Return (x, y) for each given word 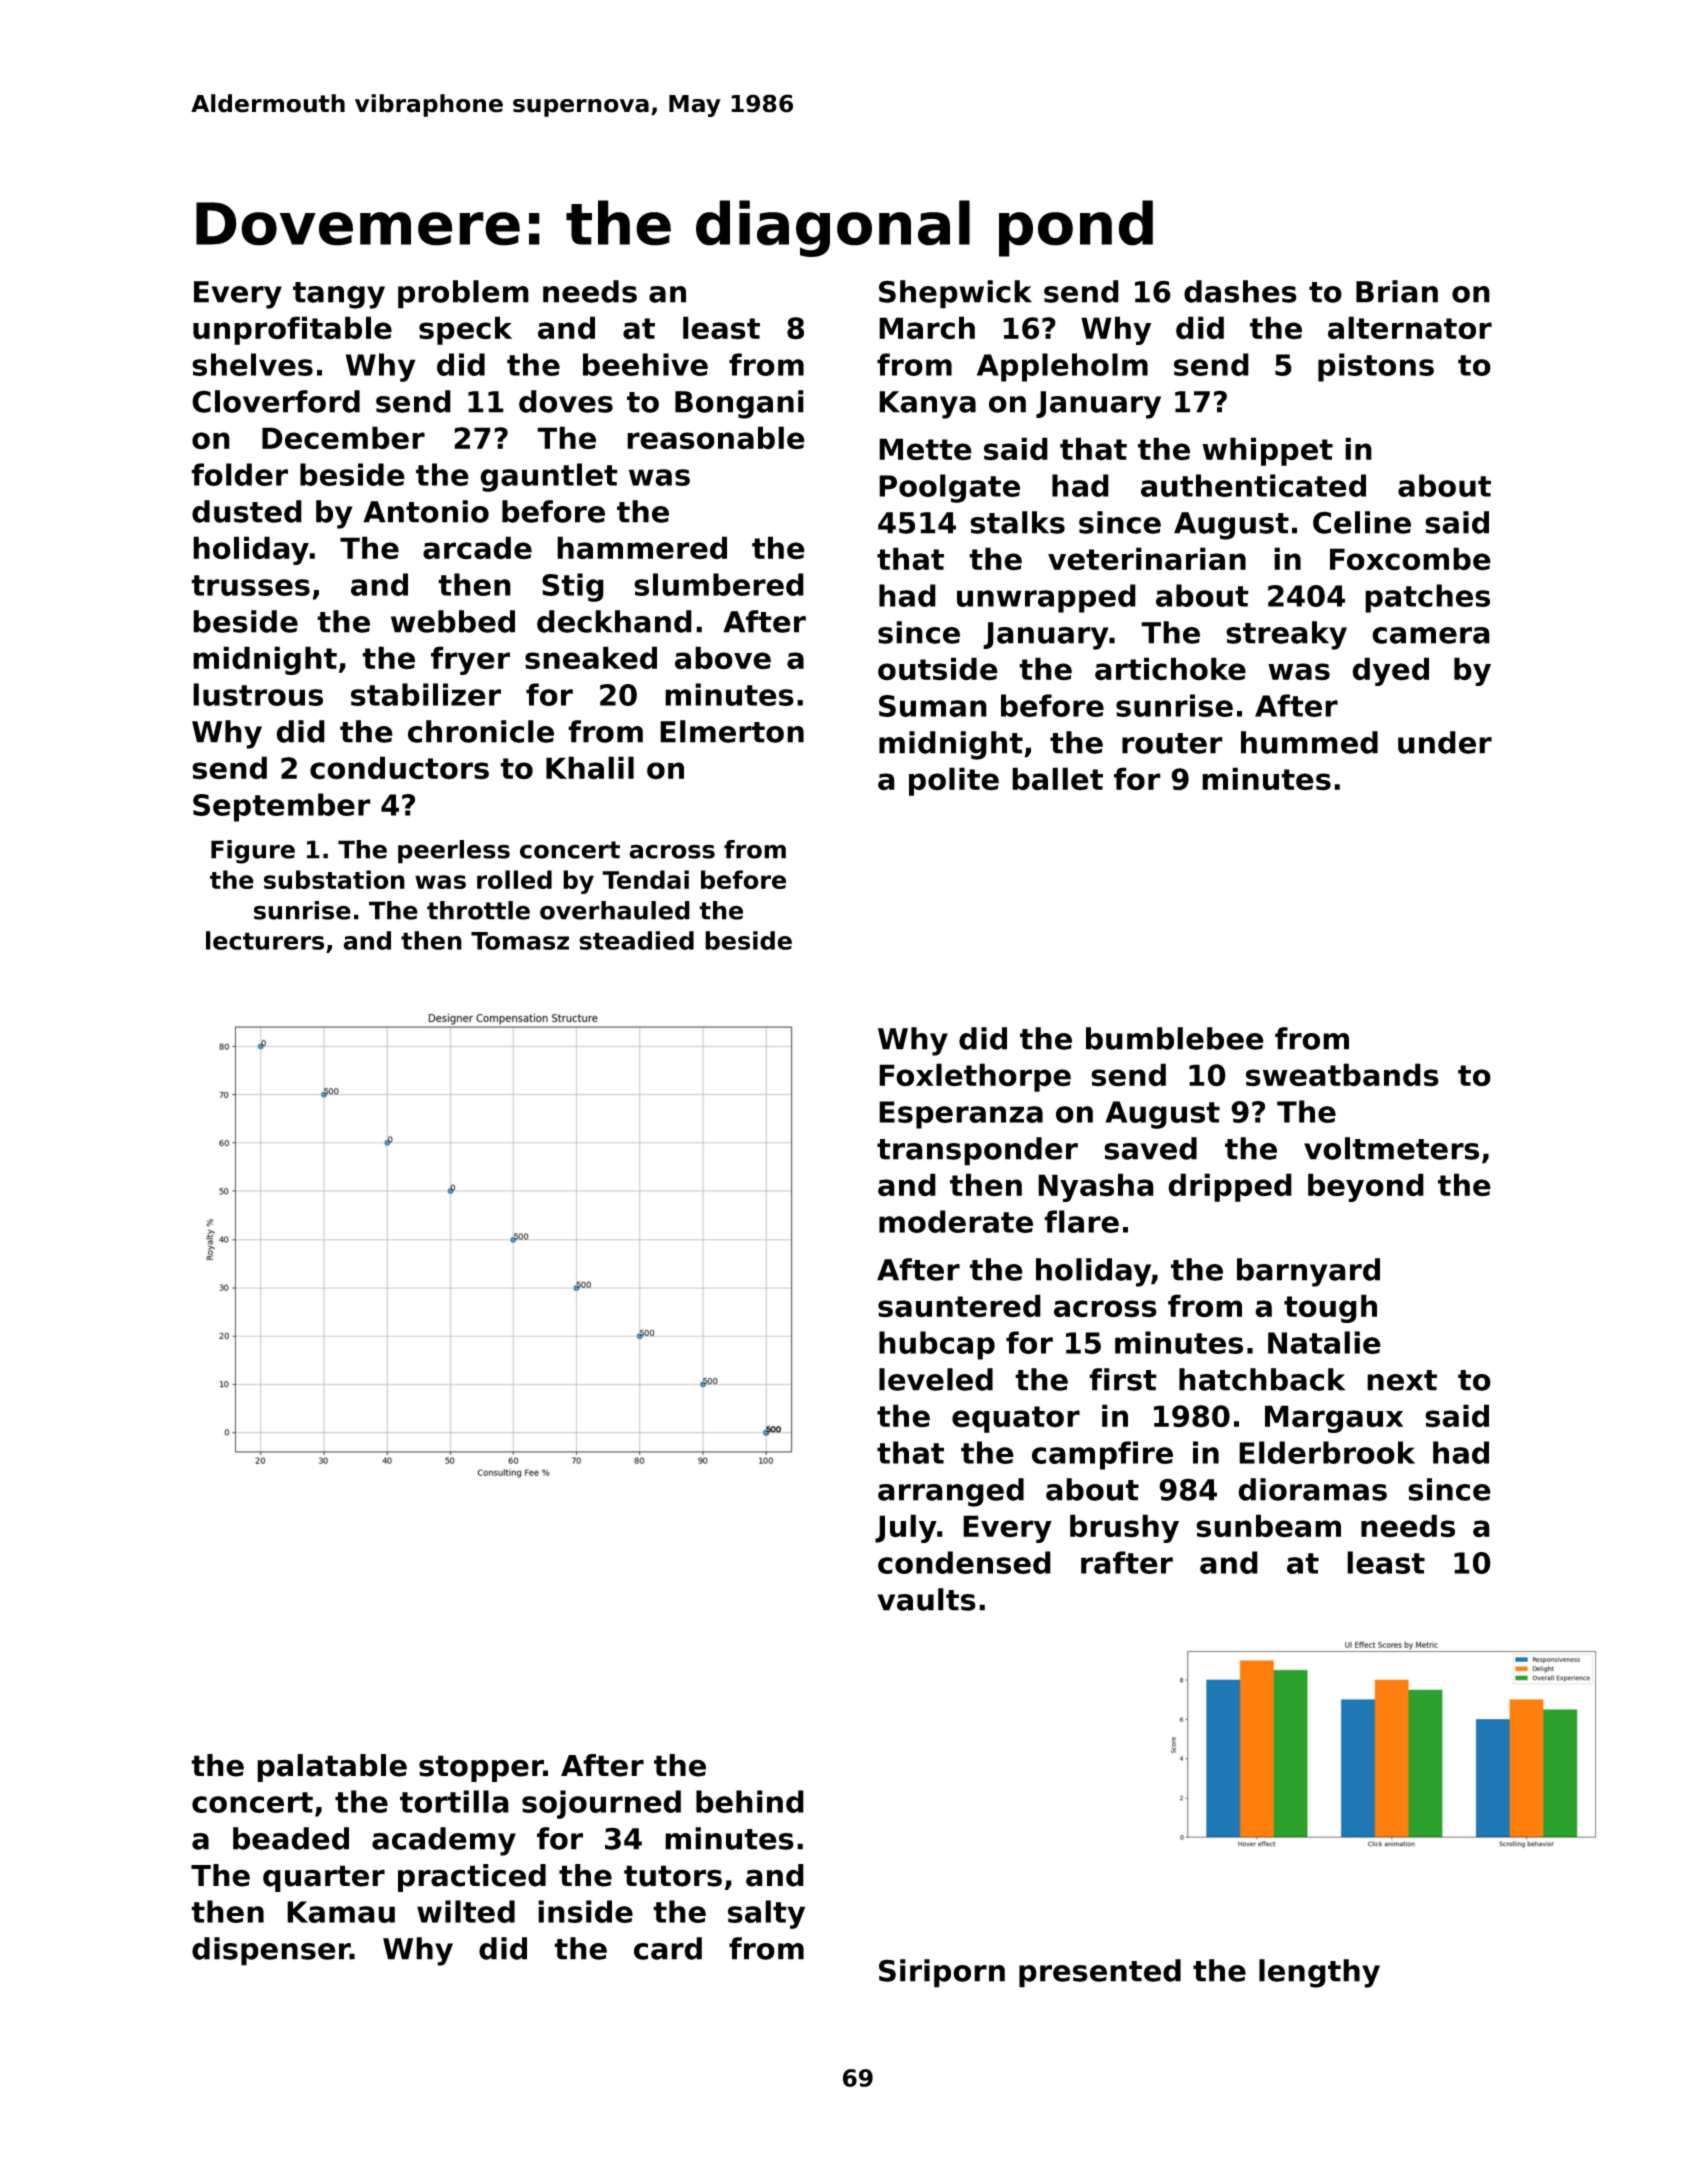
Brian (1397, 291)
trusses (250, 585)
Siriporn (942, 1973)
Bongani (739, 404)
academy (444, 1841)
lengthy (1319, 1973)
